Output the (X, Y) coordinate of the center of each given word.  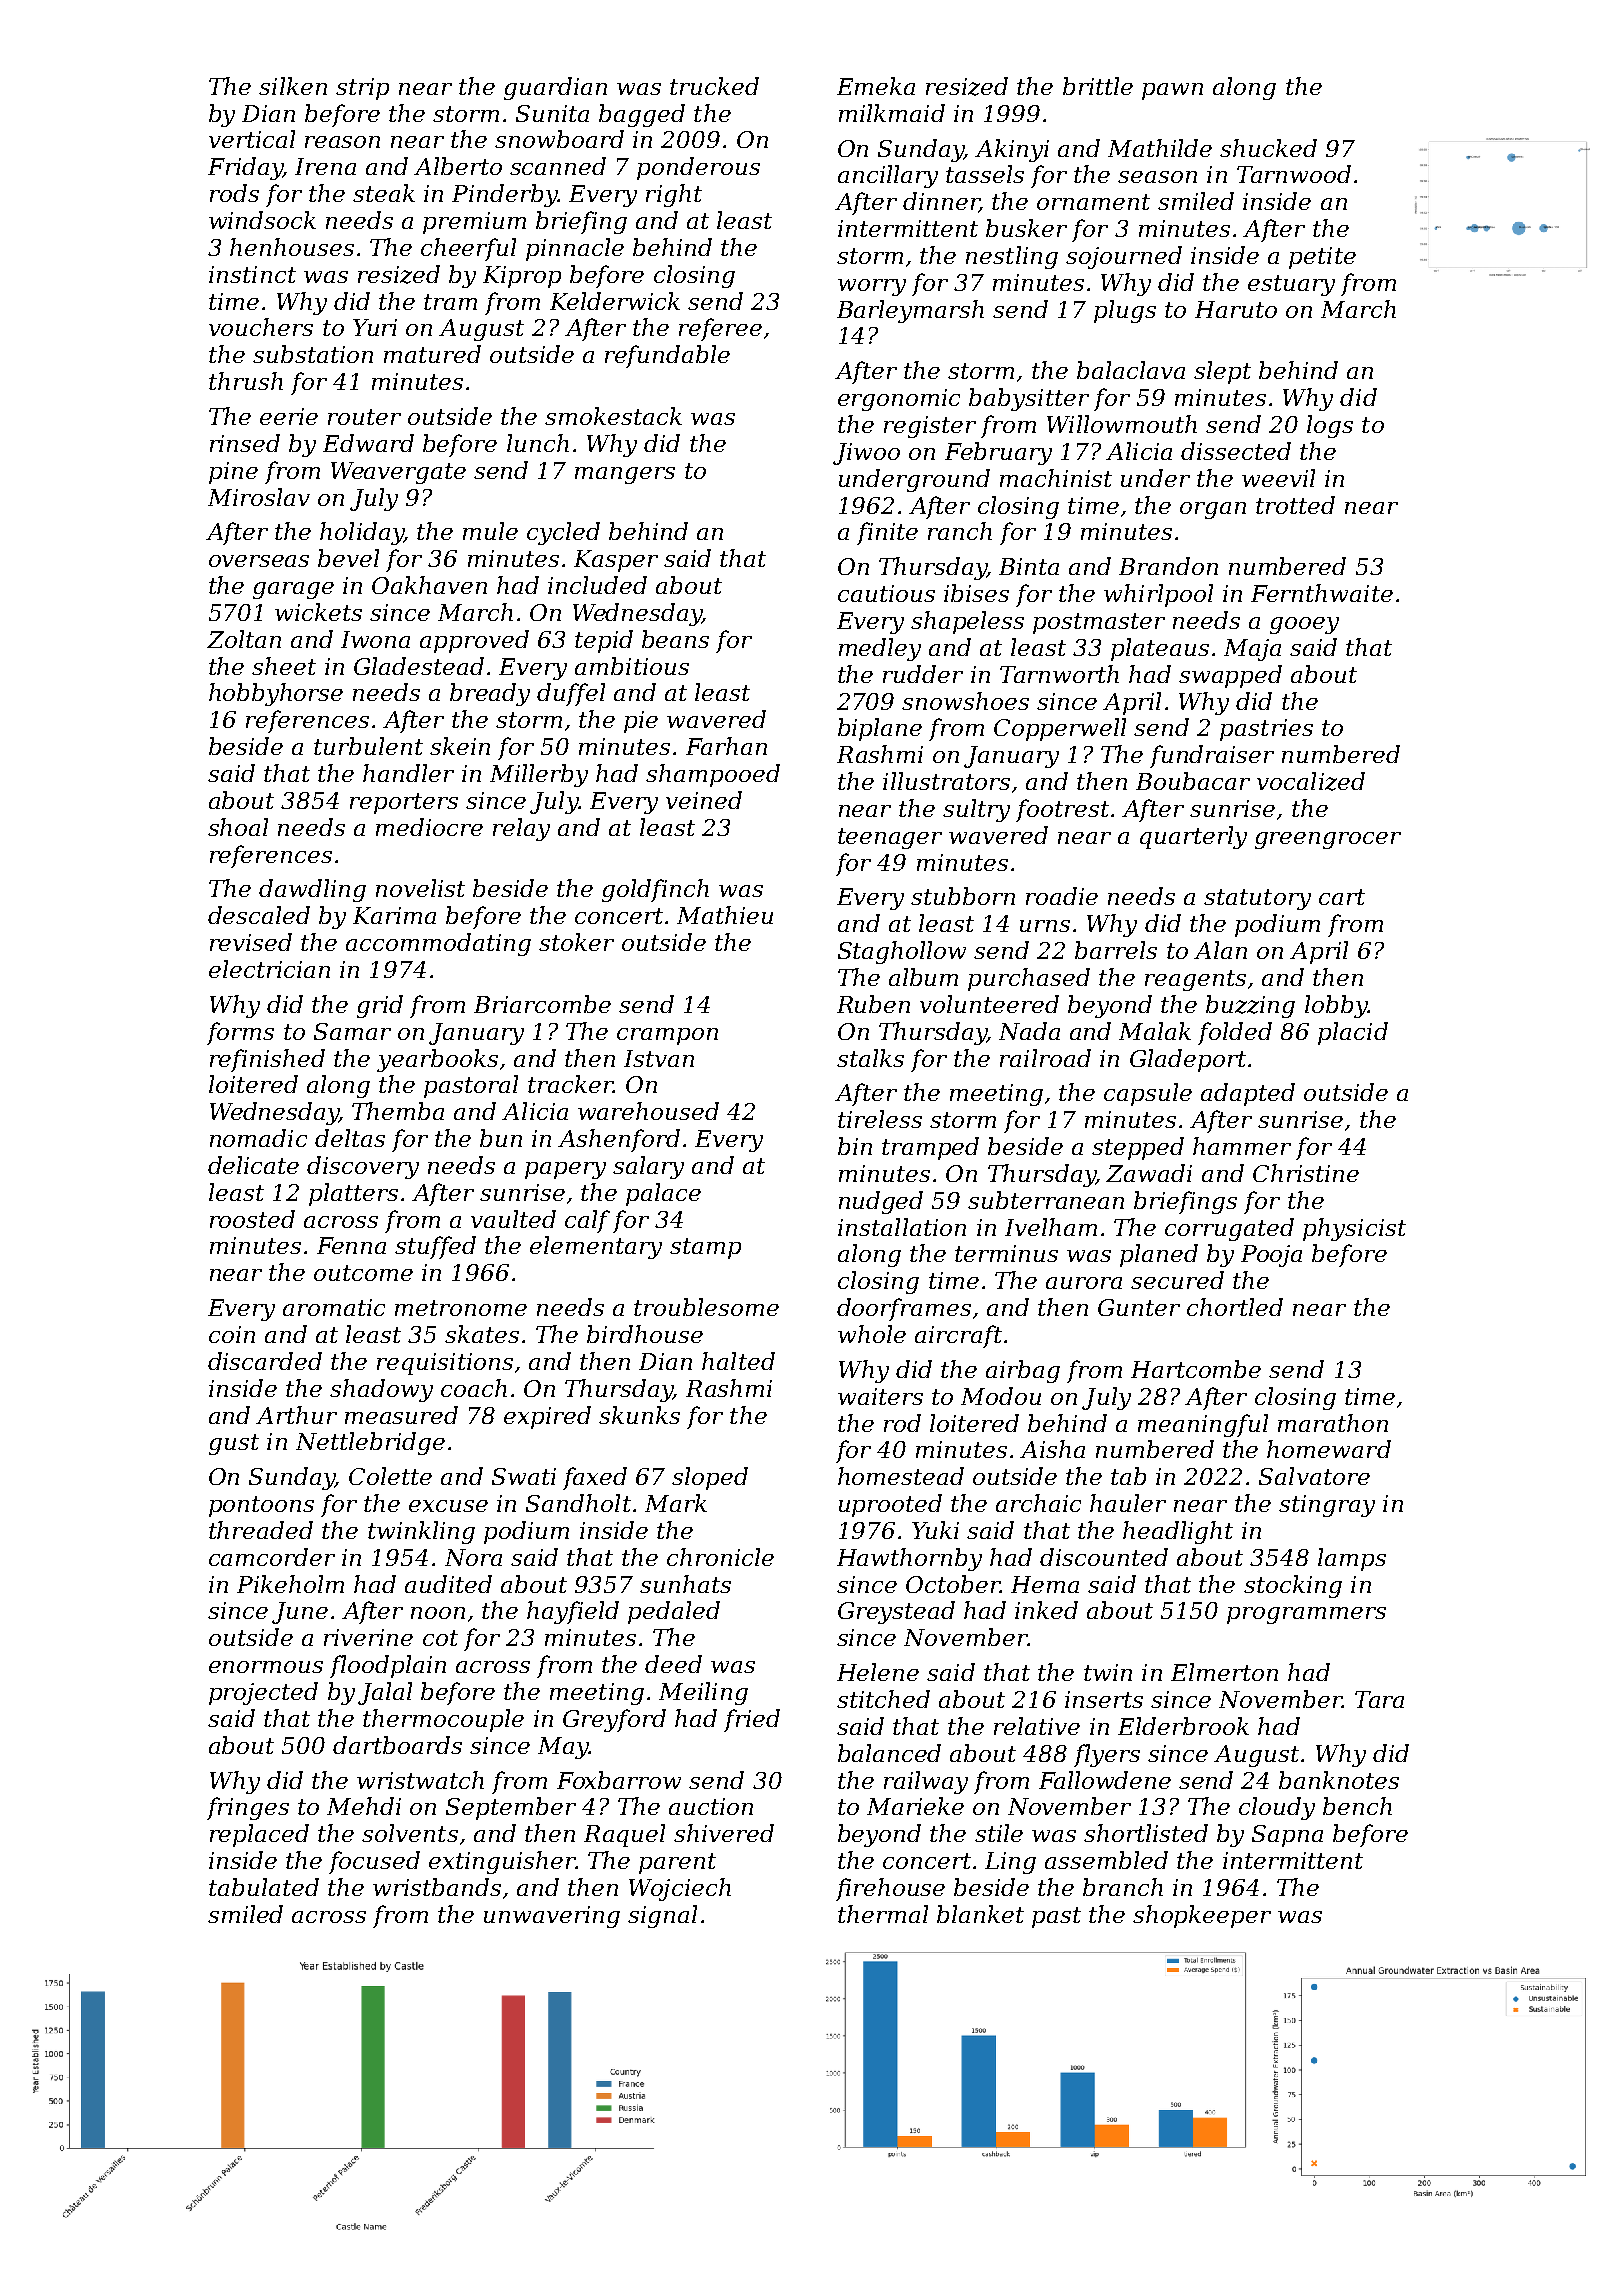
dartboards (397, 1745)
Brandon (1168, 566)
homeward (1329, 1449)
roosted (252, 1219)
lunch (538, 443)
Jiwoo (866, 454)
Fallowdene (1105, 1780)
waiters (880, 1396)
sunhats (685, 1584)
